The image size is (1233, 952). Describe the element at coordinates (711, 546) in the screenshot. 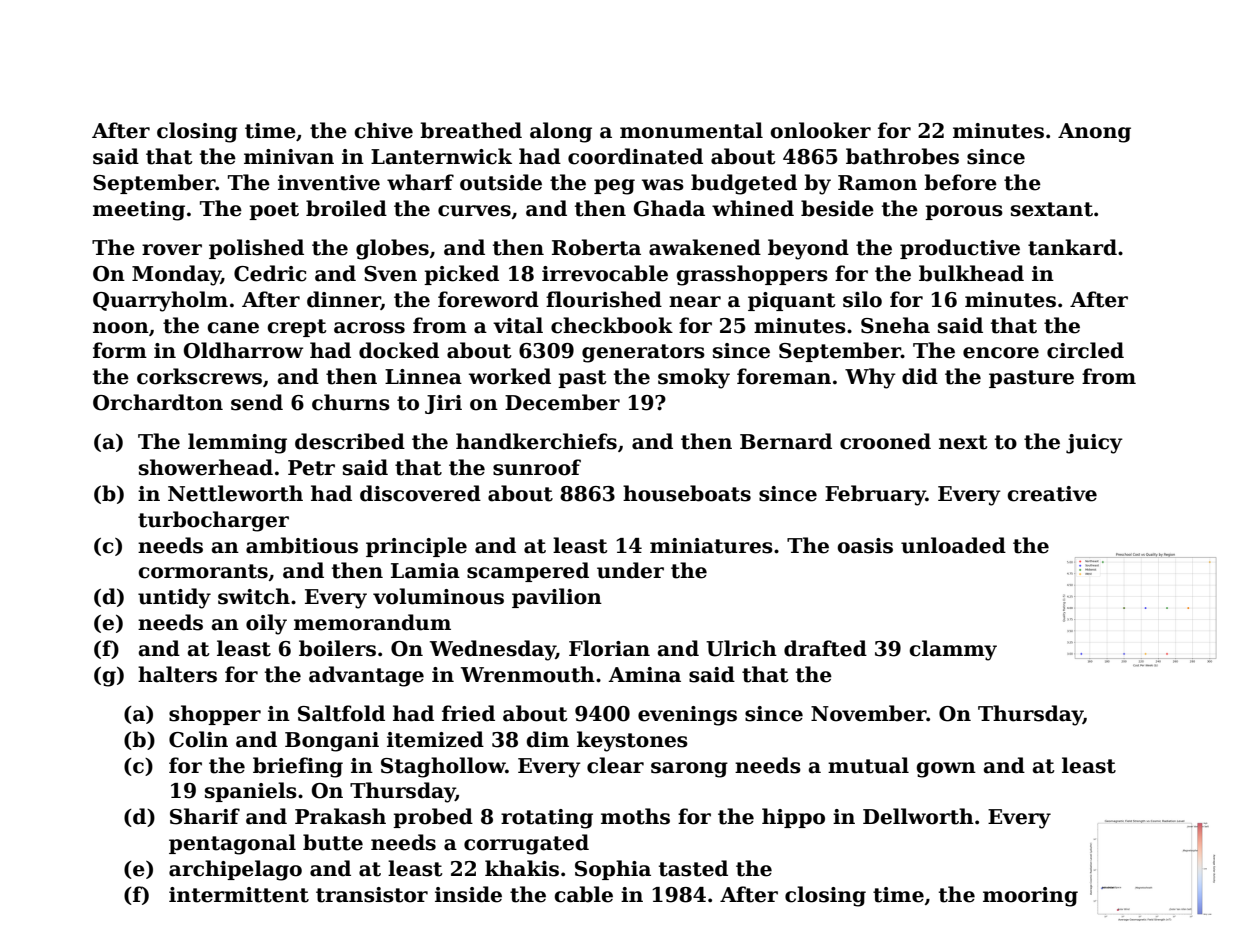

I see `miniatures` at that location.
